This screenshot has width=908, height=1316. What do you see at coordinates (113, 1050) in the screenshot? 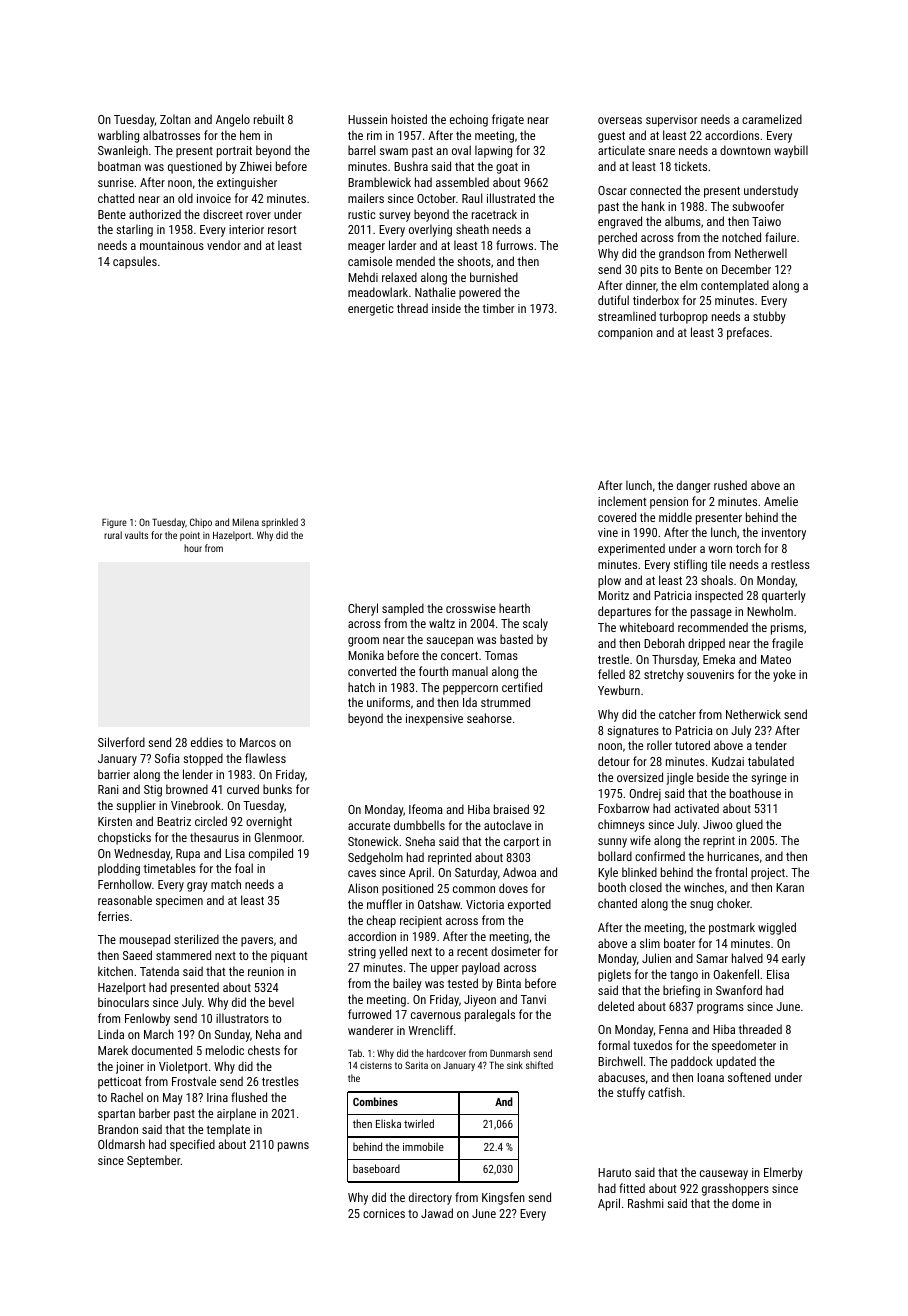
I see `Marek` at bounding box center [113, 1050].
